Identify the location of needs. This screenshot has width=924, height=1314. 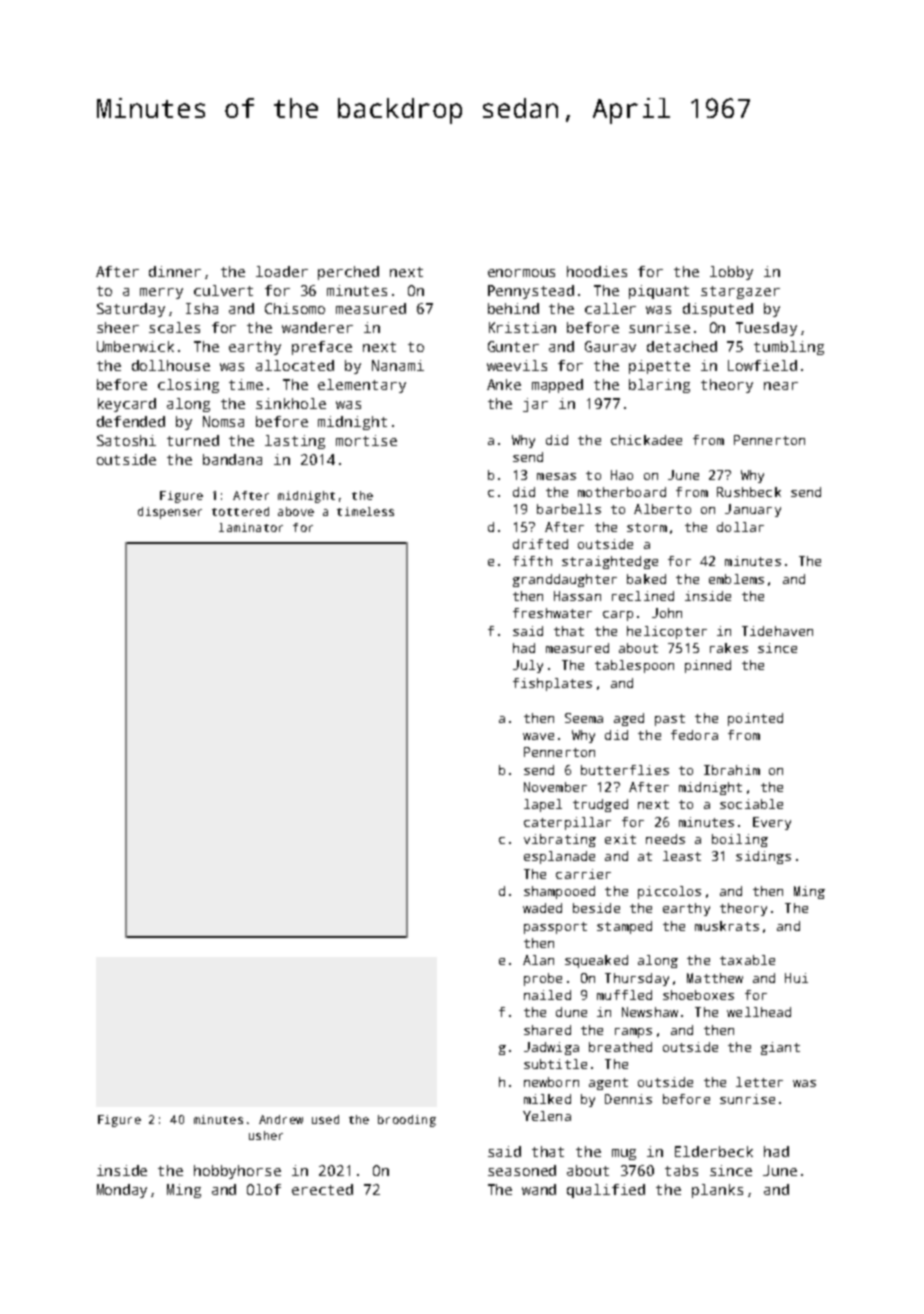
(665, 839).
